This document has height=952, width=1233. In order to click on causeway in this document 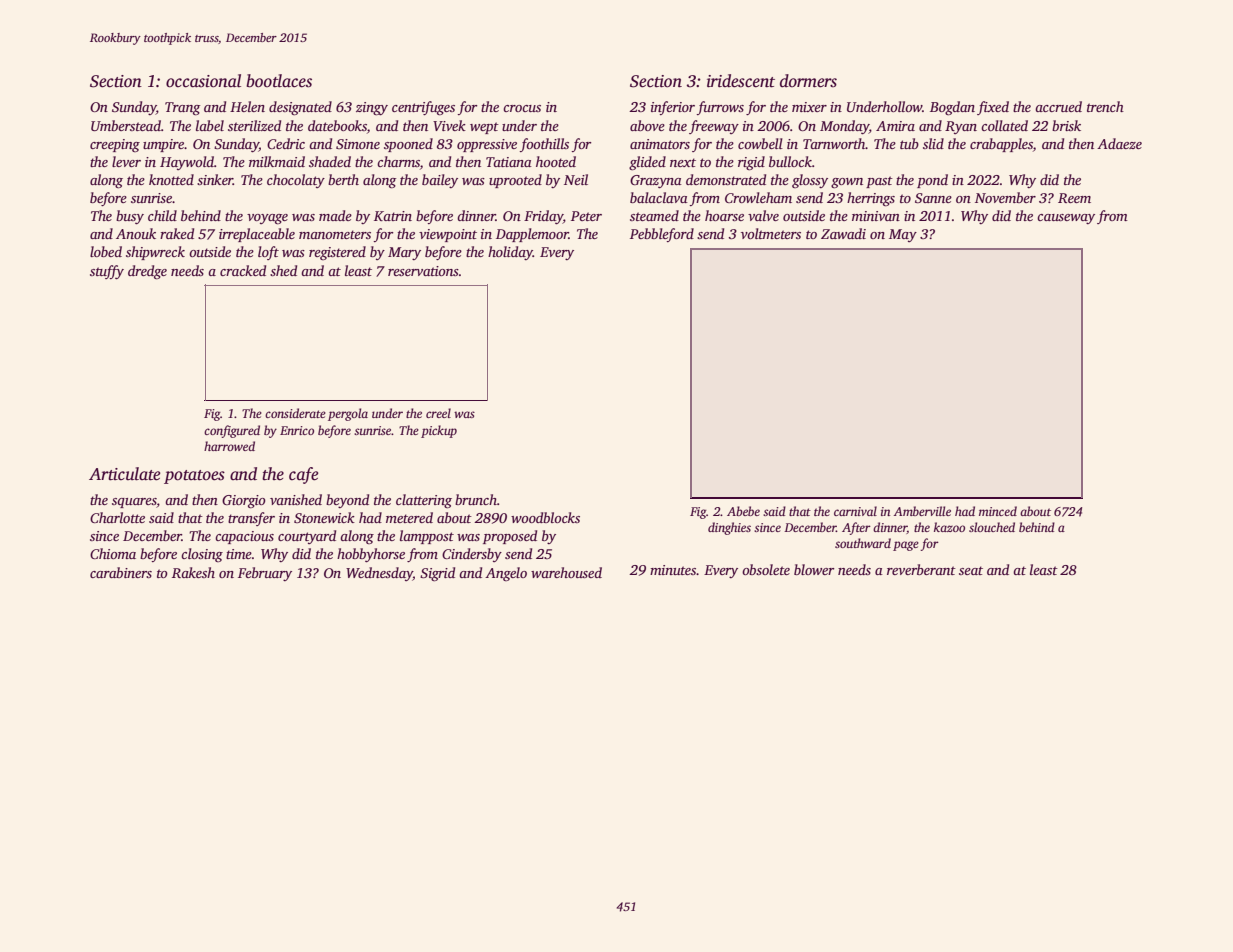, I will do `click(1066, 219)`.
